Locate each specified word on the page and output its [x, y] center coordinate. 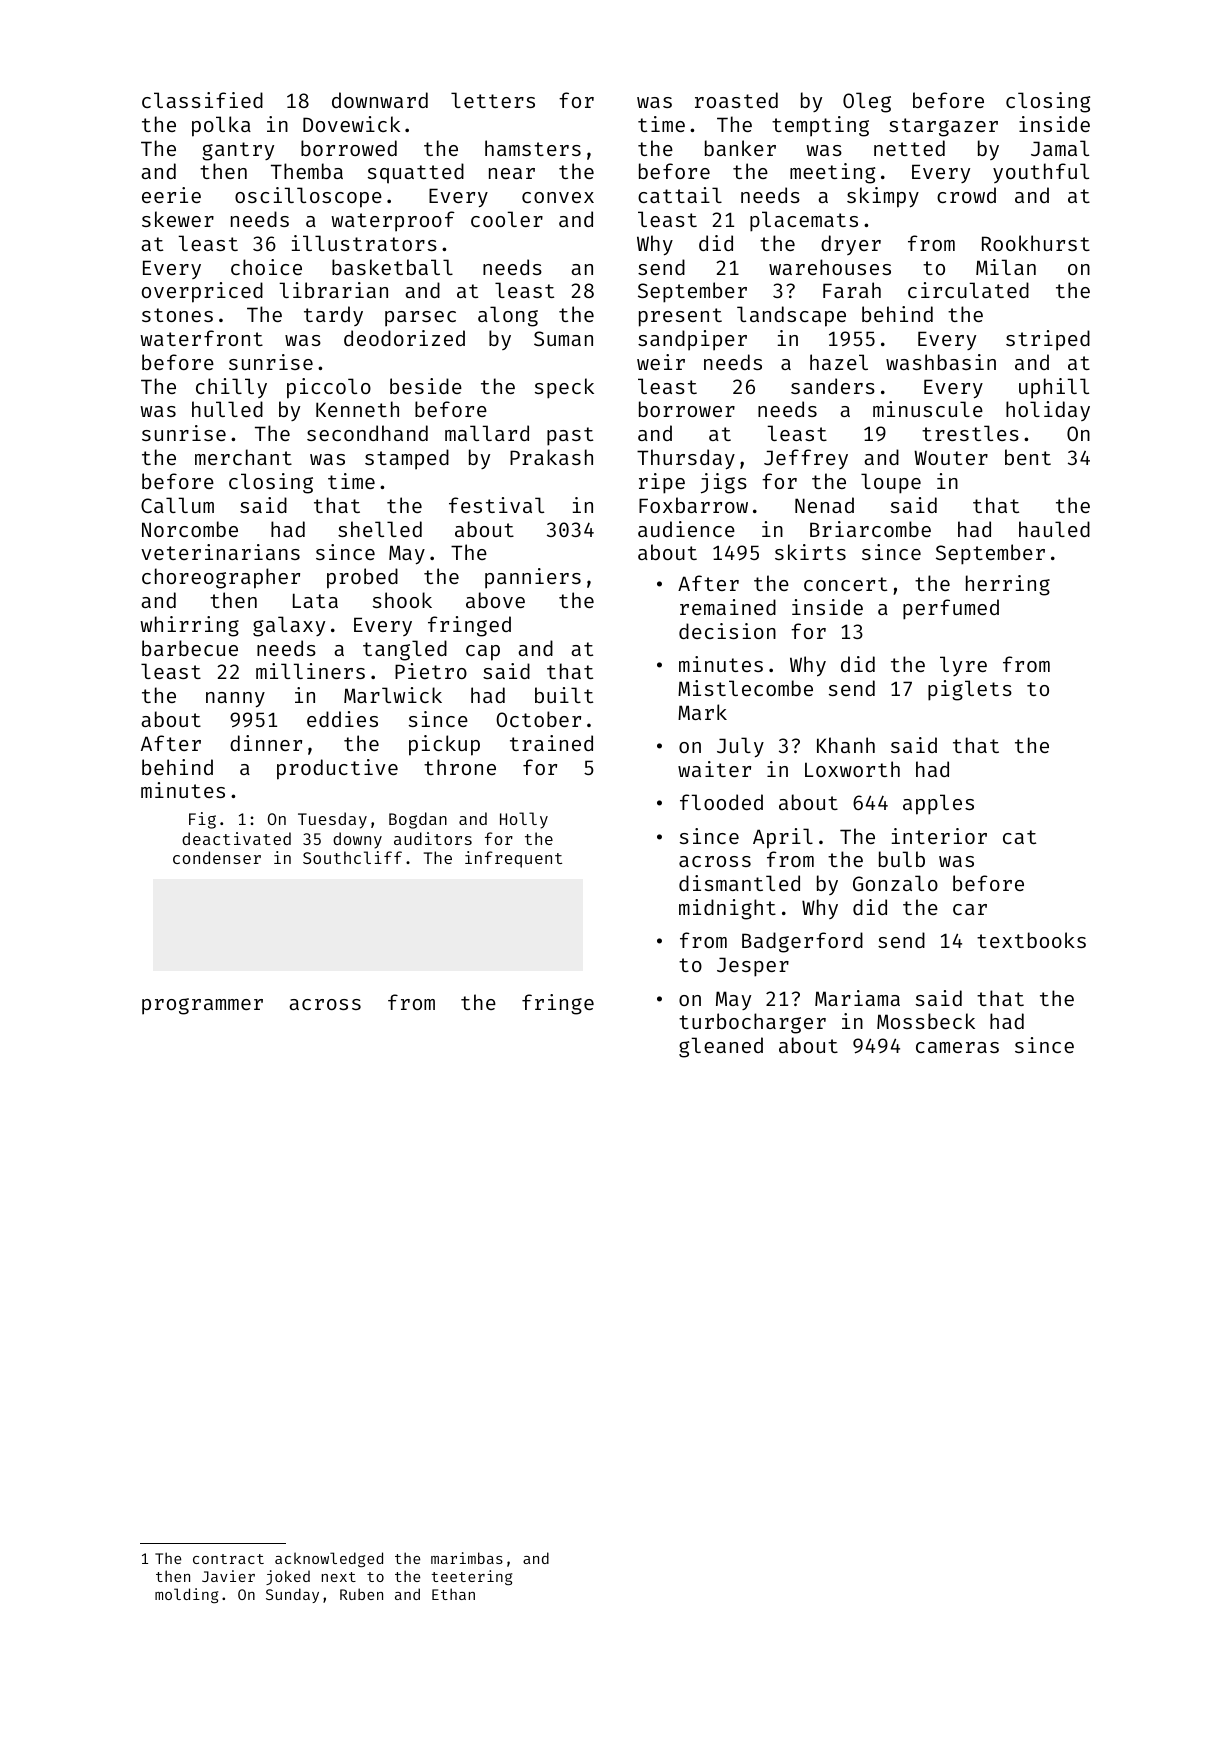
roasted [736, 100]
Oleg [867, 102]
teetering [471, 1577]
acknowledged [329, 1559]
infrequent [513, 859]
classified [202, 100]
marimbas [467, 1558]
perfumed [951, 609]
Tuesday [332, 820]
